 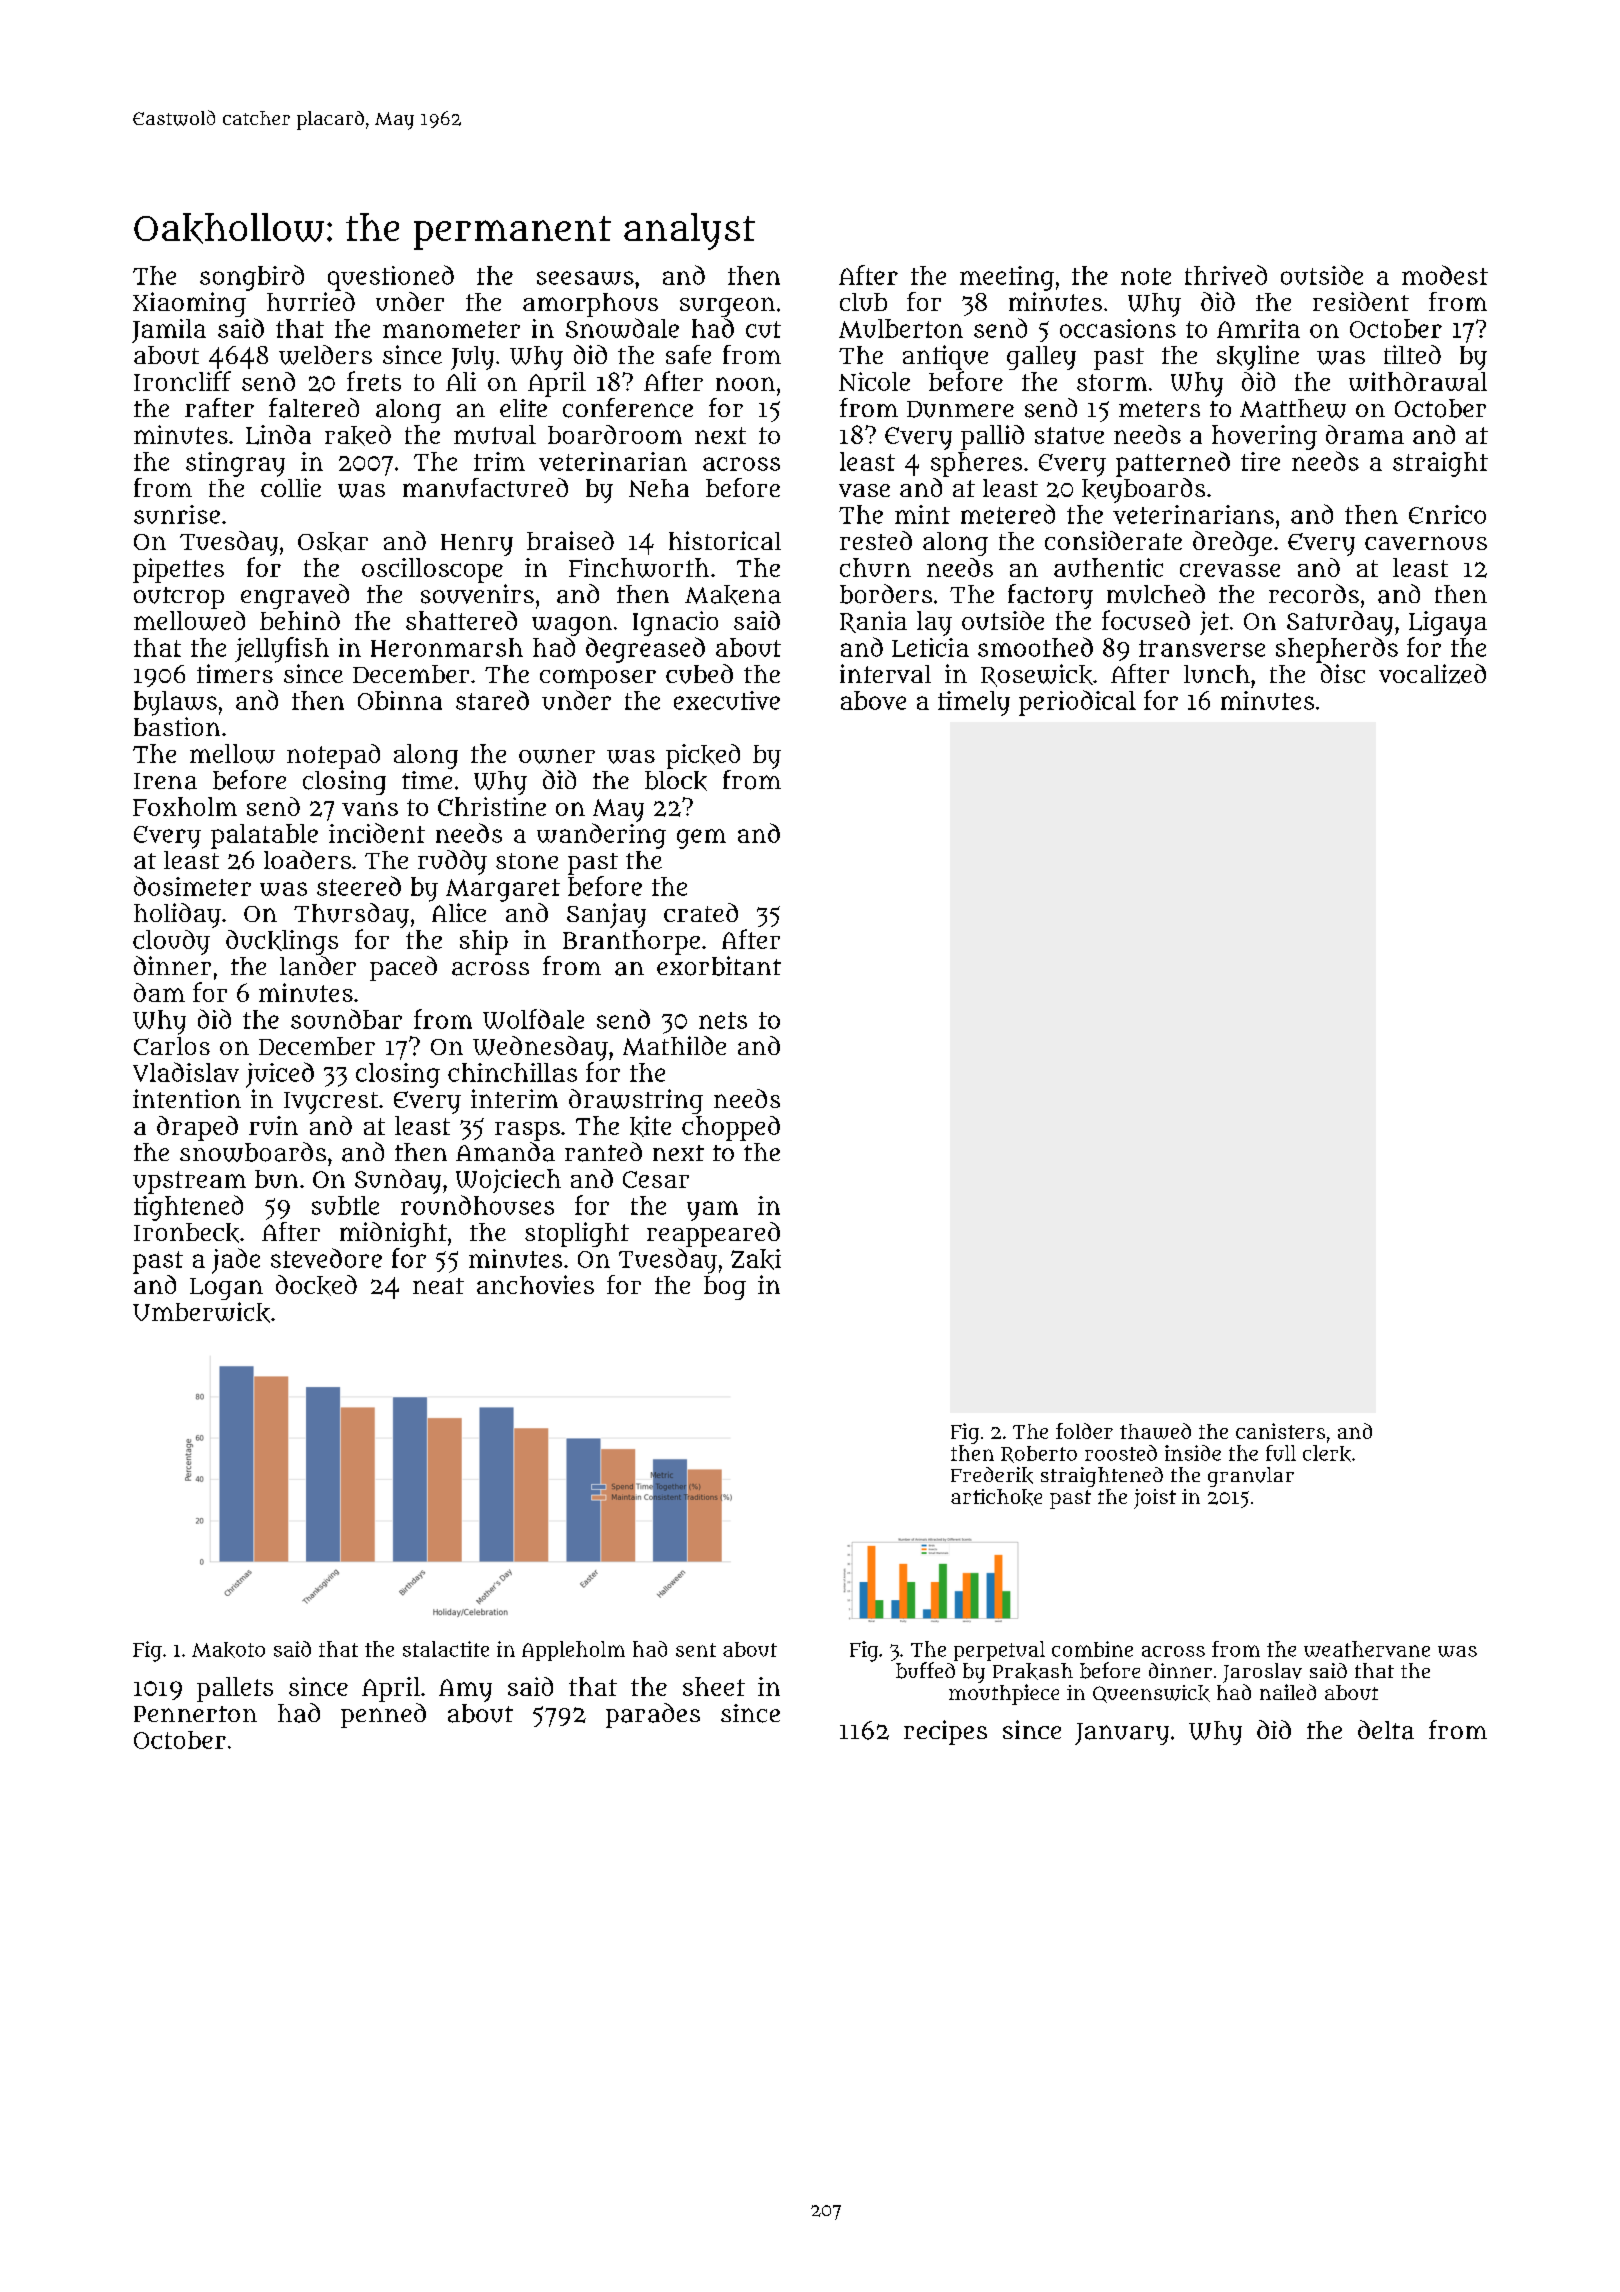 I want to click on canisters, so click(x=1280, y=1431).
